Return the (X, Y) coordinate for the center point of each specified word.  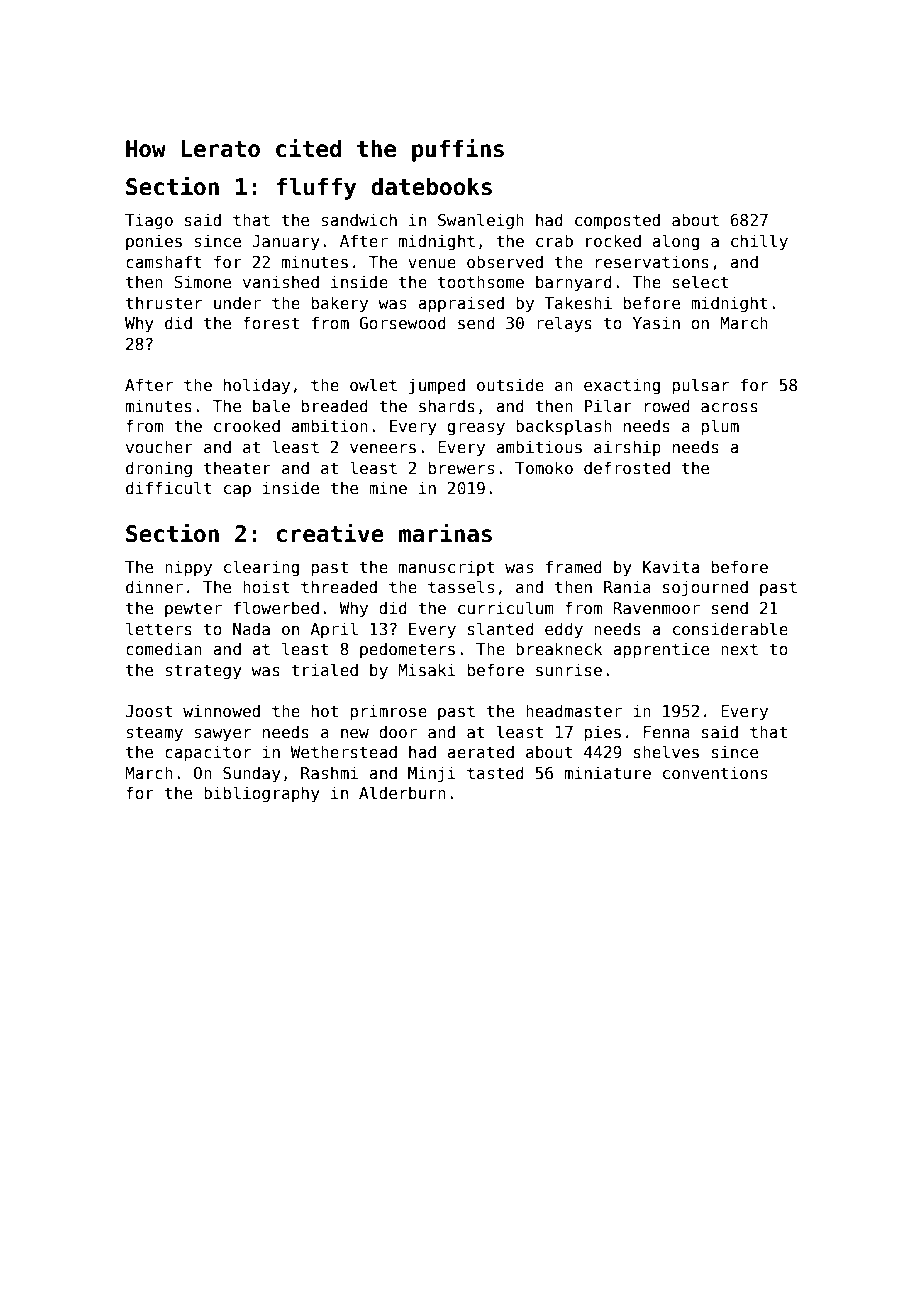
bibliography (262, 794)
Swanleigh (481, 221)
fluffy (316, 188)
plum (720, 427)
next (739, 649)
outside (510, 384)
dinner (154, 586)
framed (574, 566)
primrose (388, 712)
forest (271, 323)
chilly (759, 242)
